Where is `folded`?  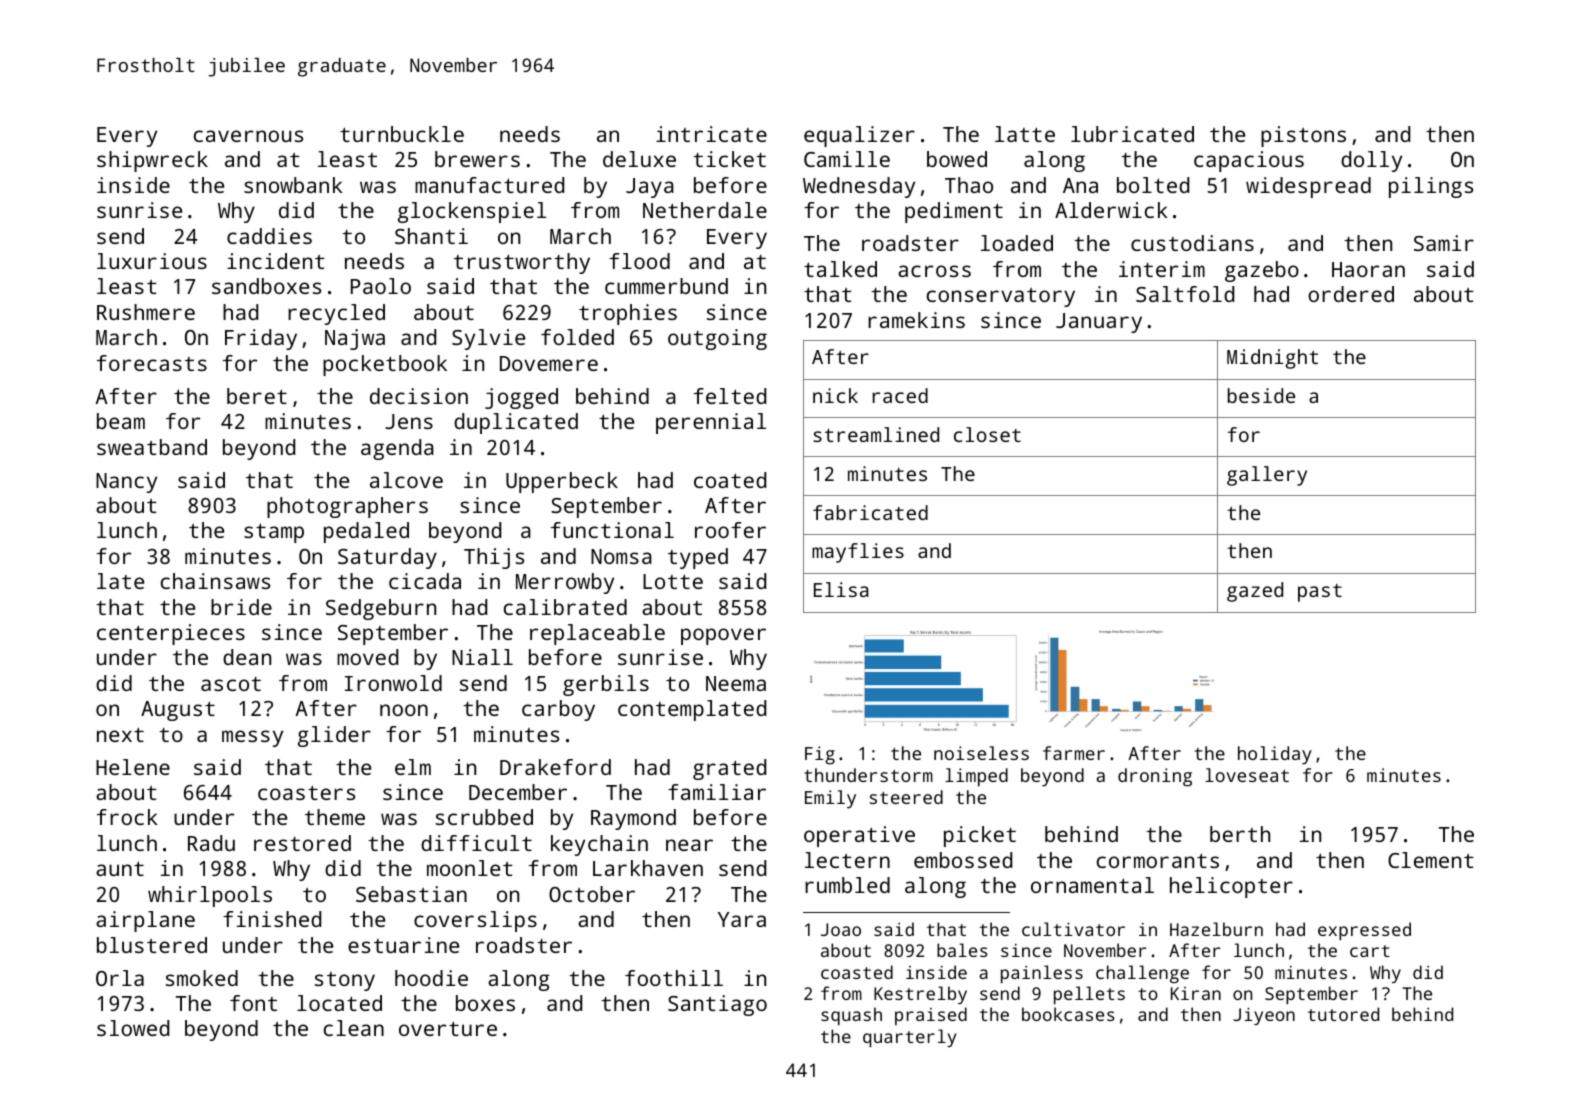 folded is located at coordinates (577, 337).
